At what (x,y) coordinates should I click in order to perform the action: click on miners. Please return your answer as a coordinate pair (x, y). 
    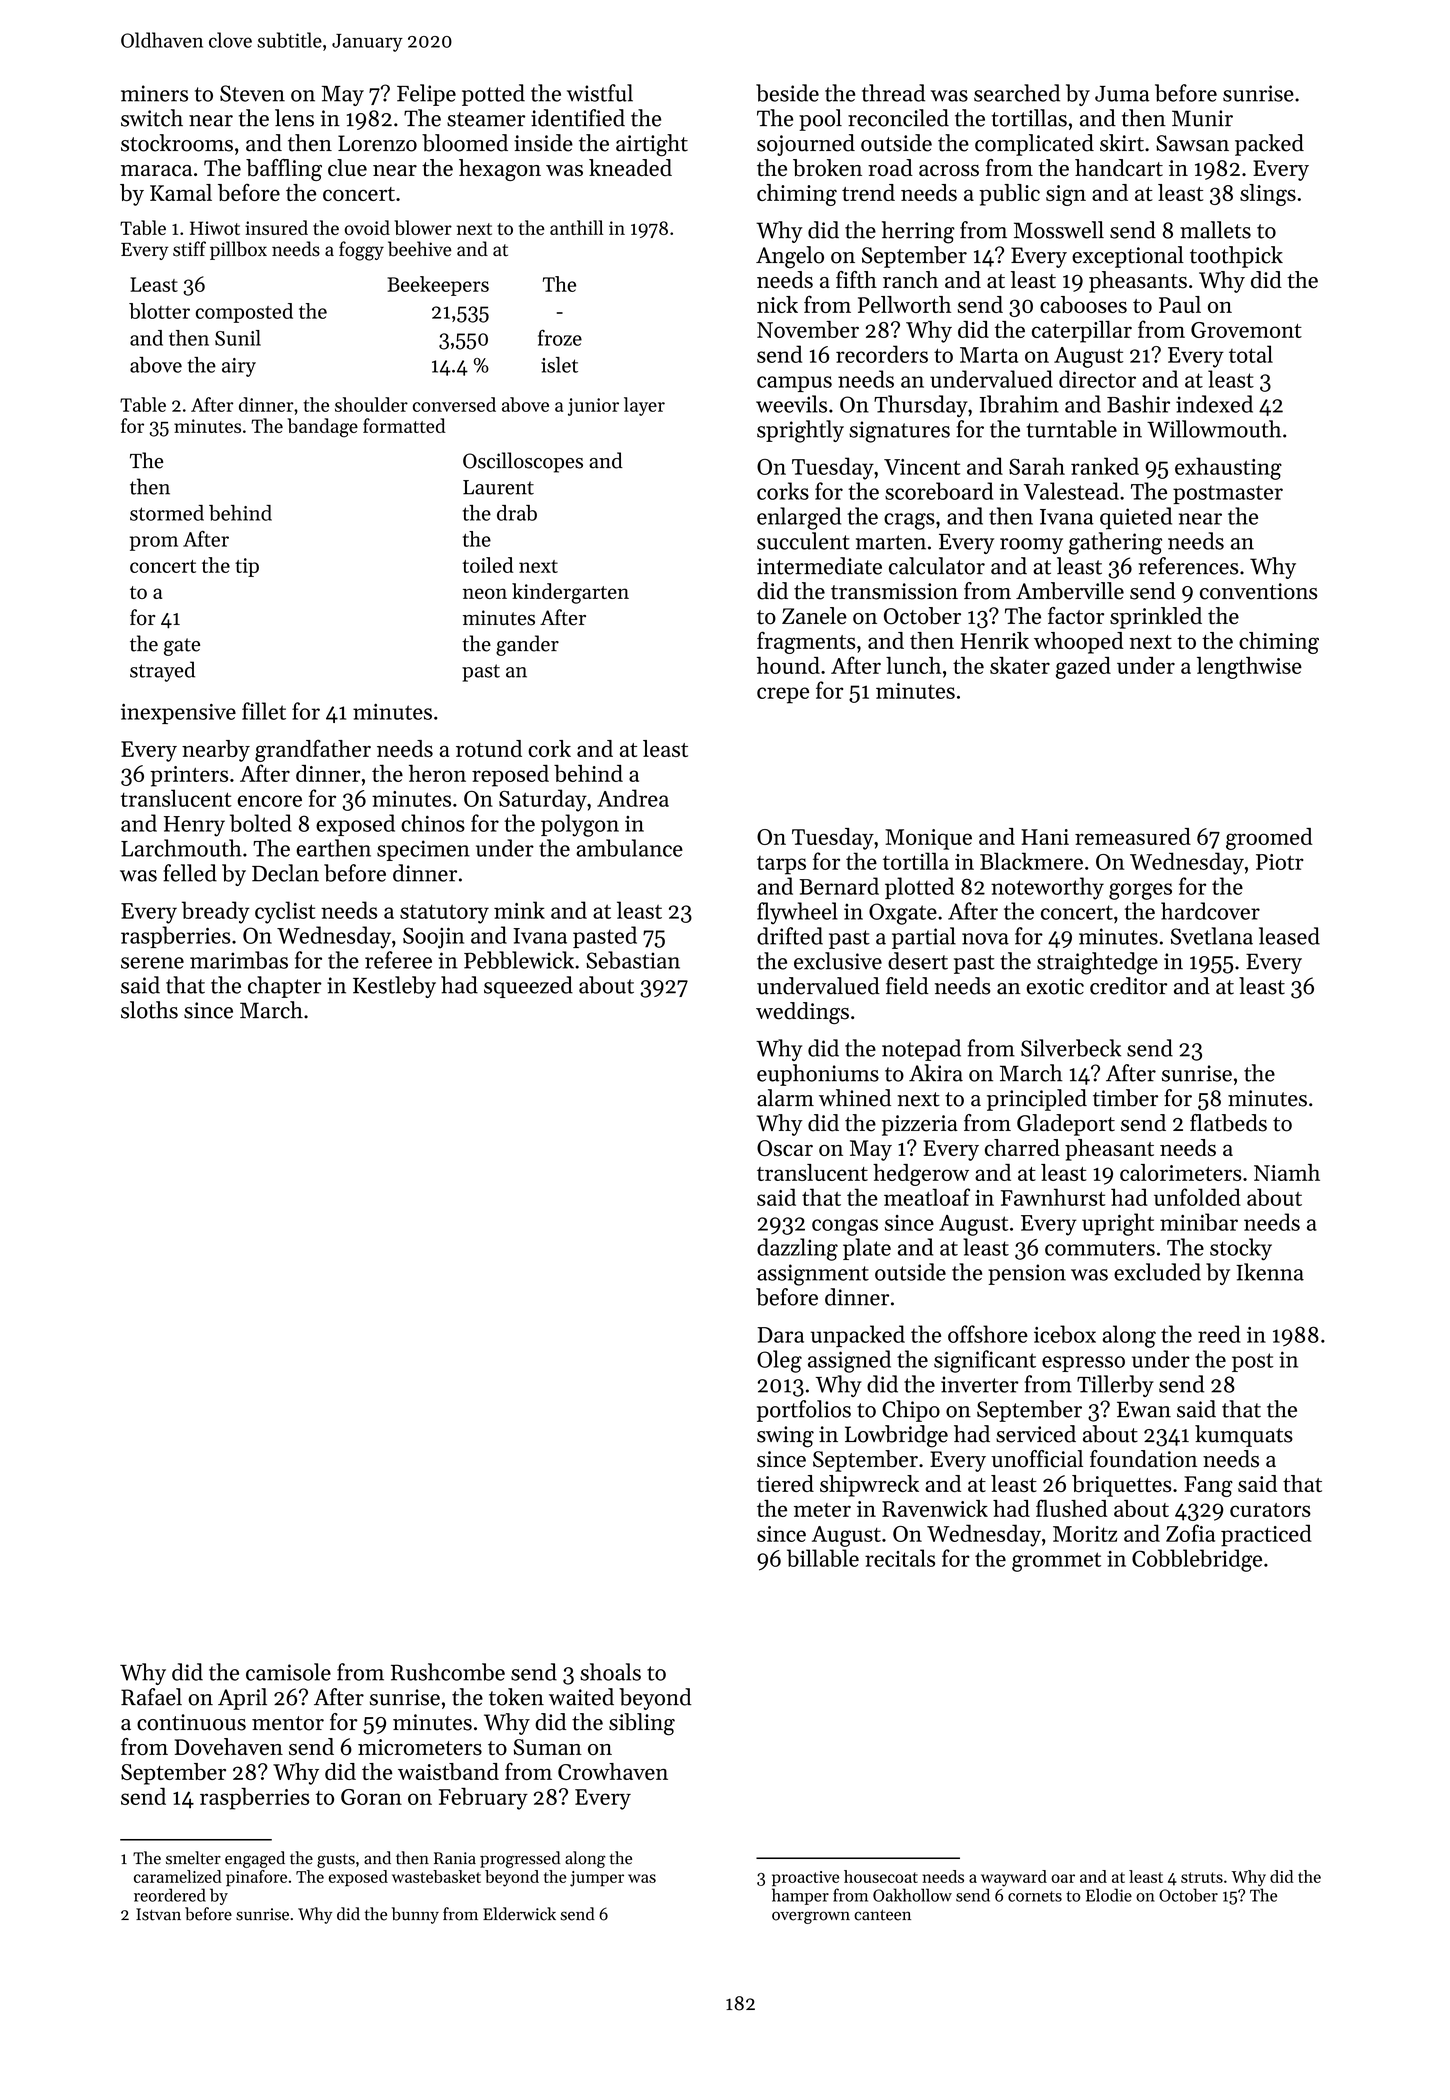
    Looking at the image, I should click on (154, 93).
